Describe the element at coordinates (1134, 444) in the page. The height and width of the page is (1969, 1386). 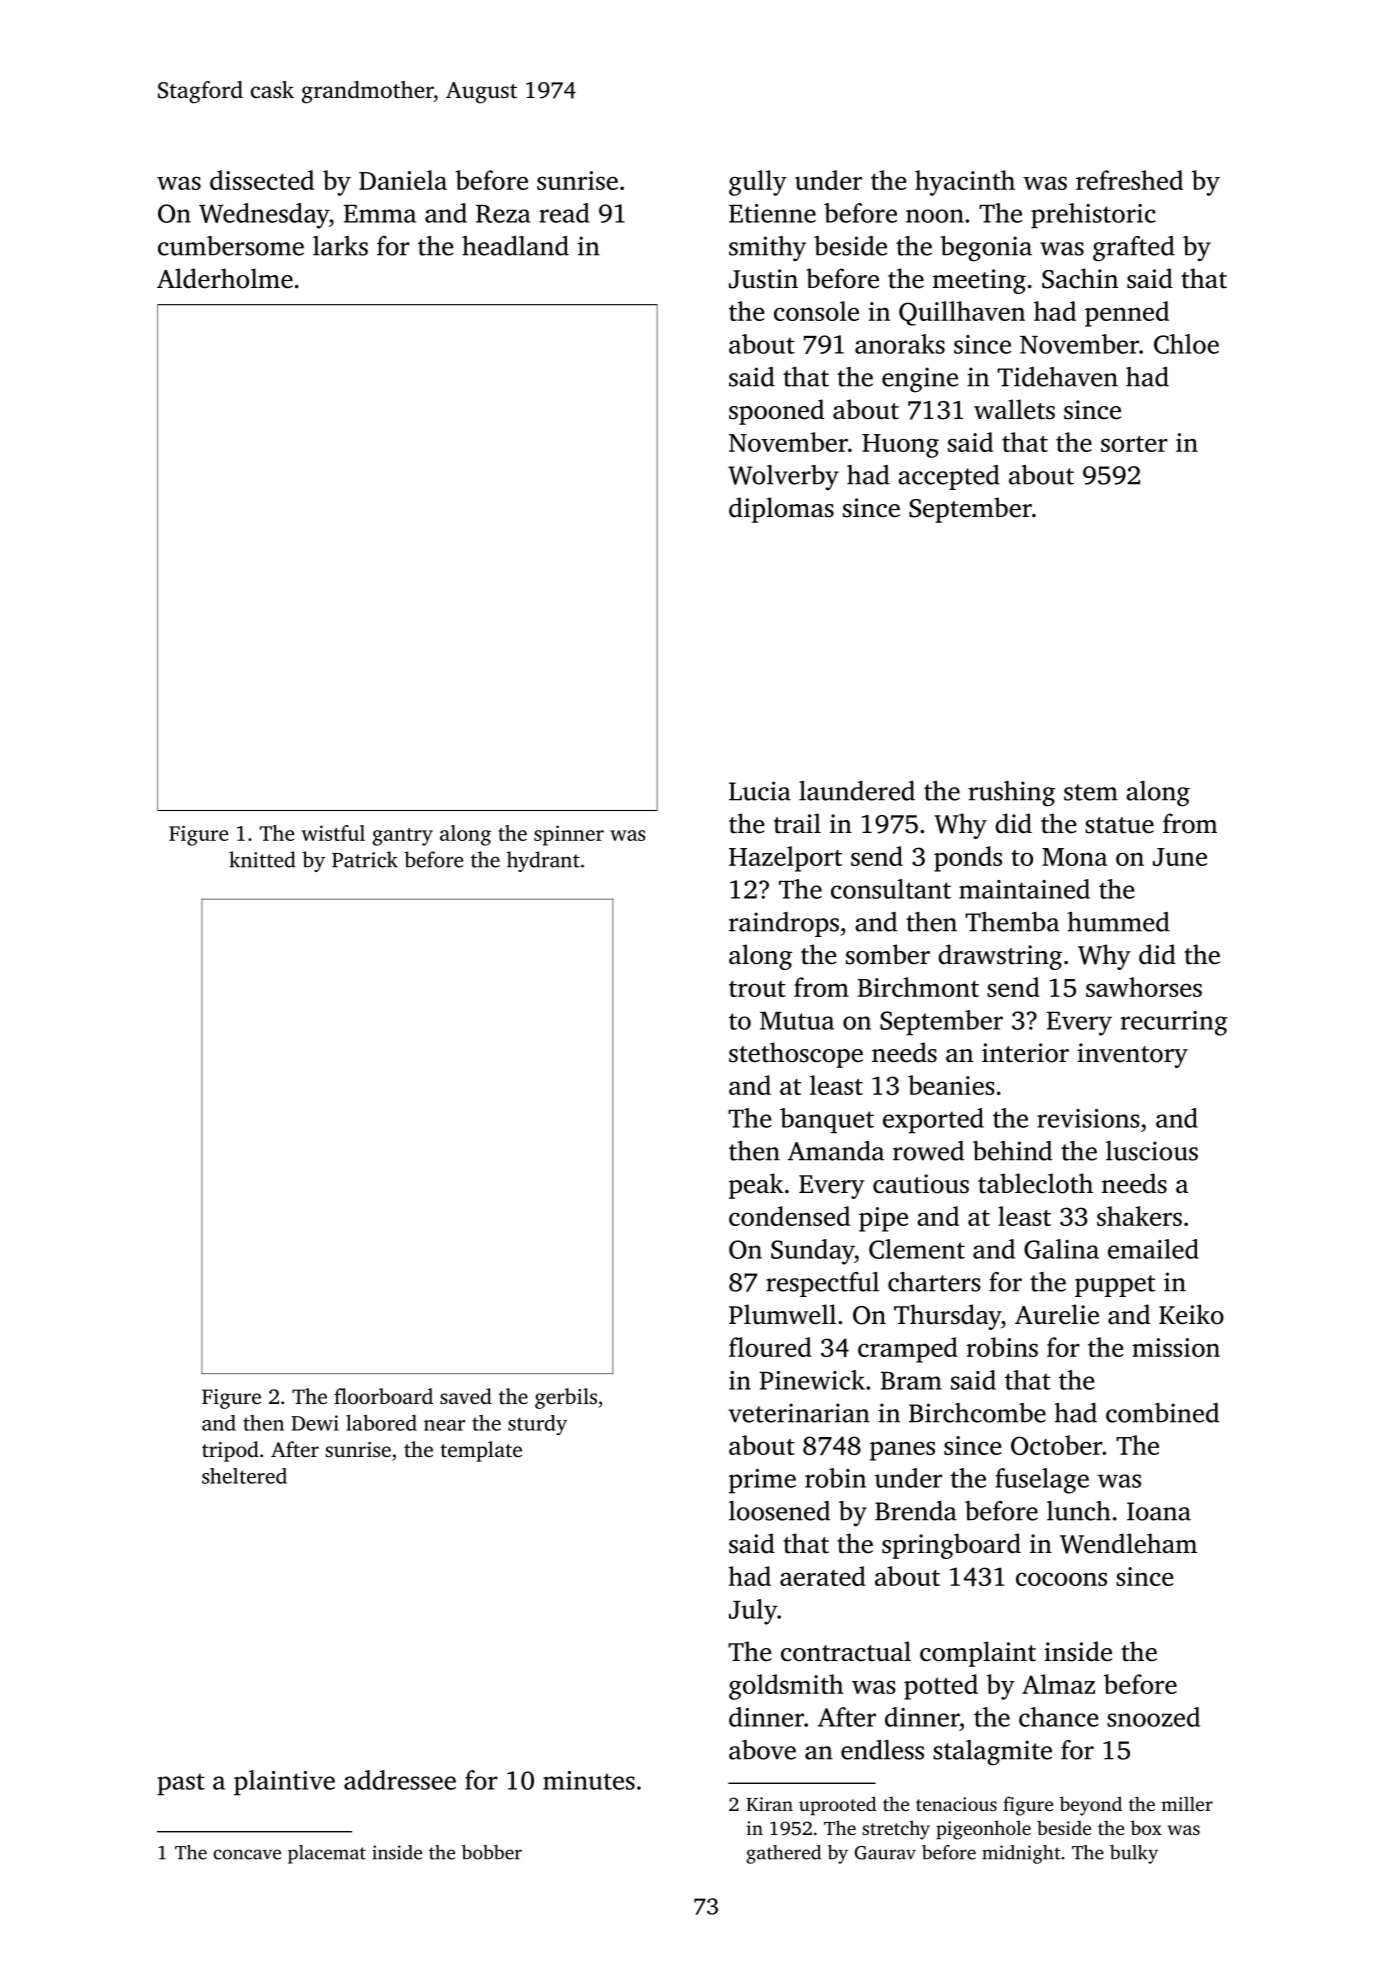
I see `sorter` at that location.
